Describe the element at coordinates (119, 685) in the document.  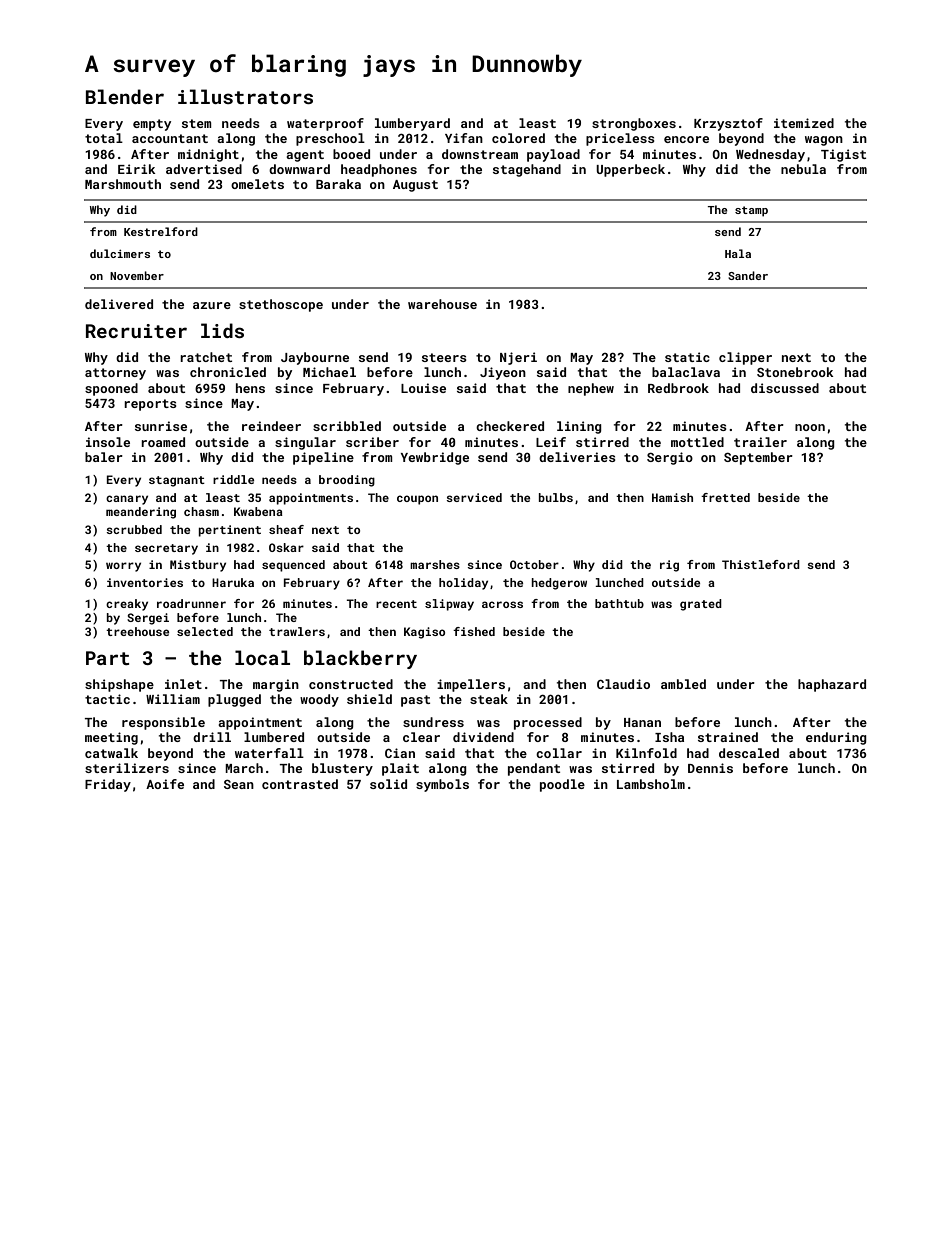
I see `shipshape` at that location.
